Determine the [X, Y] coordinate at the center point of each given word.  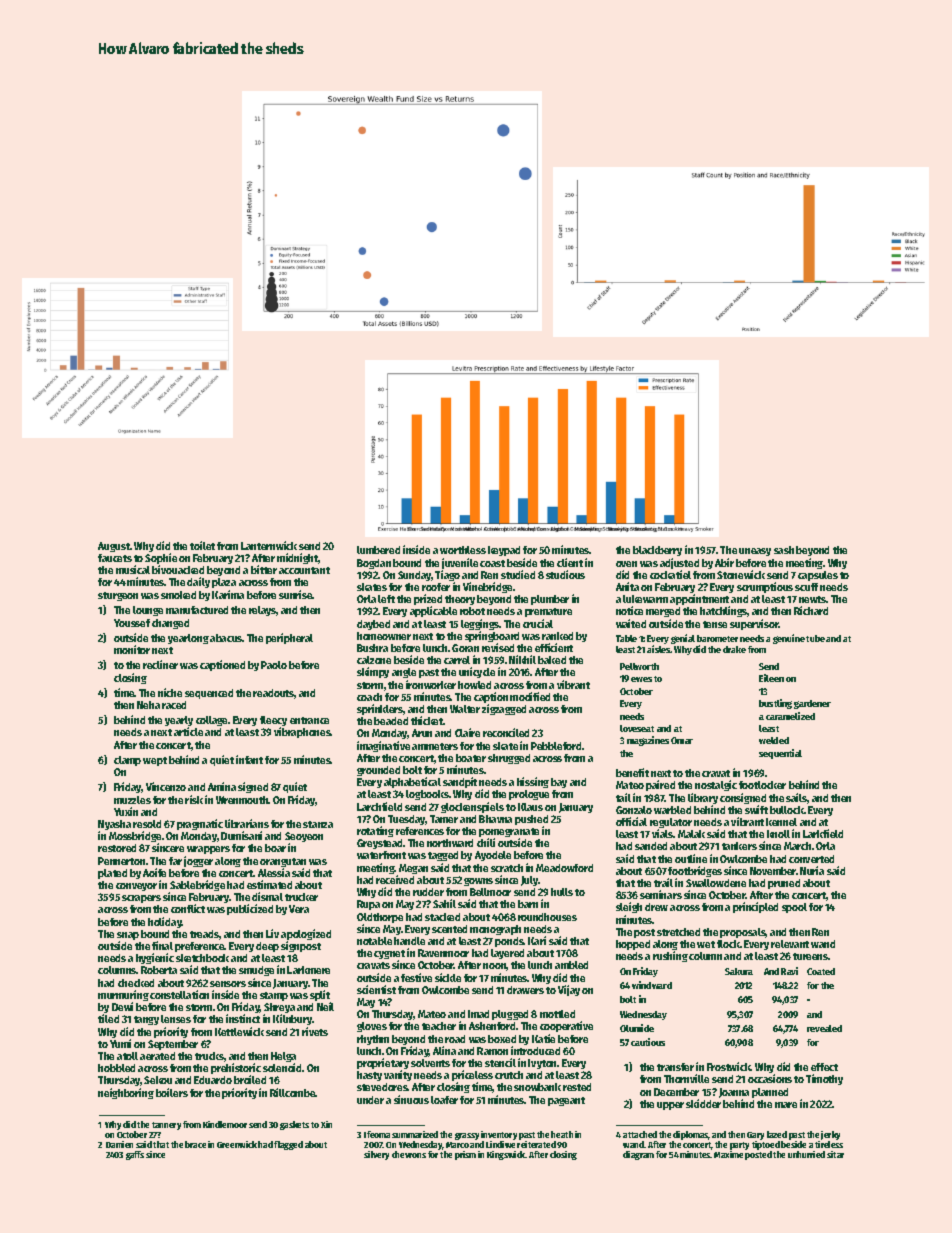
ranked [557, 636]
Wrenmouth [242, 800]
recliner [160, 664]
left [386, 599]
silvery [376, 1155]
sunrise [296, 594]
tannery [166, 1126]
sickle [448, 977]
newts [813, 599]
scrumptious [765, 587]
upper [670, 1106]
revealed [824, 1028]
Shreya [279, 1008]
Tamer [444, 819]
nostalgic [716, 785]
